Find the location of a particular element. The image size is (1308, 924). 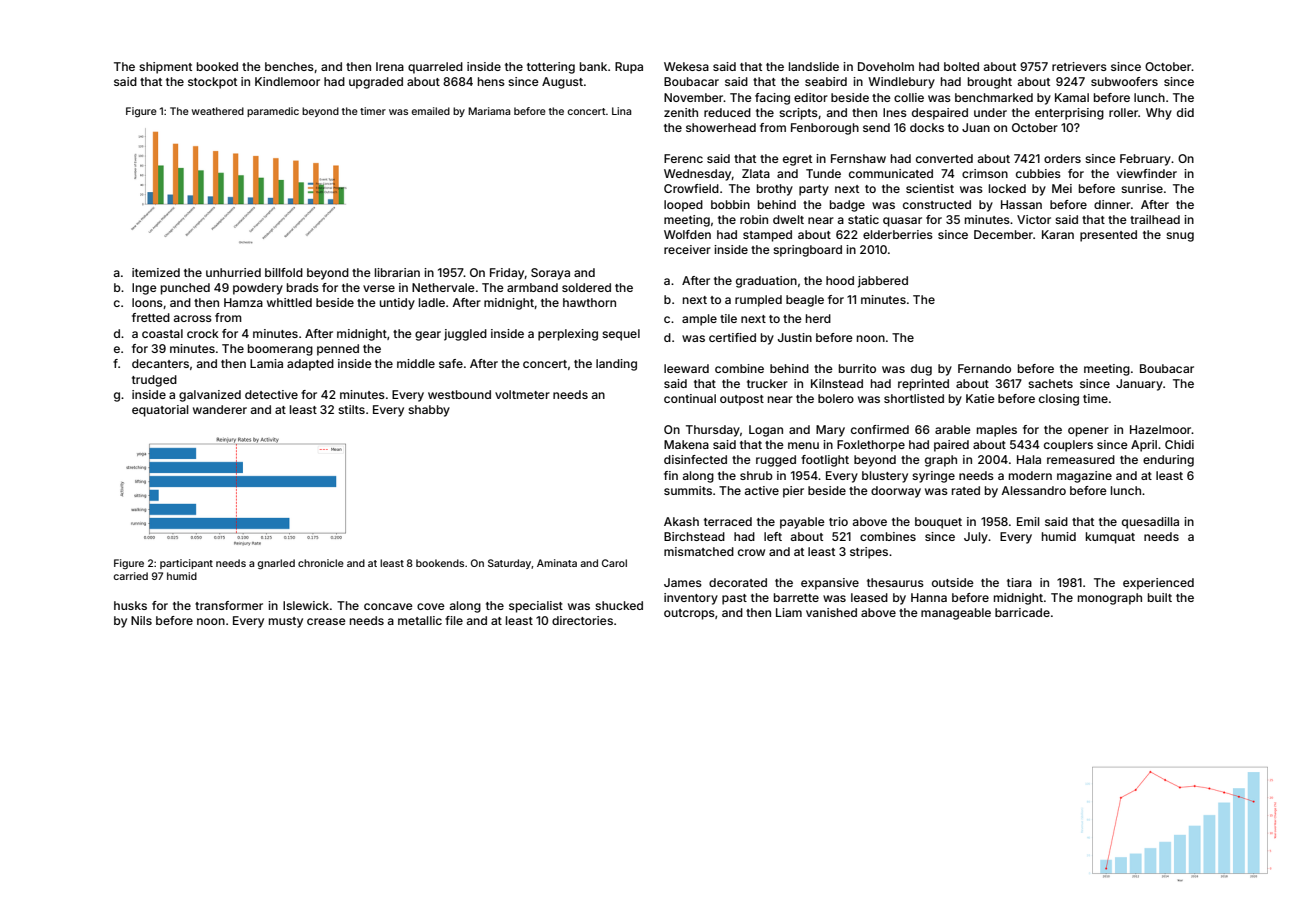

chronicle is located at coordinates (321, 563).
